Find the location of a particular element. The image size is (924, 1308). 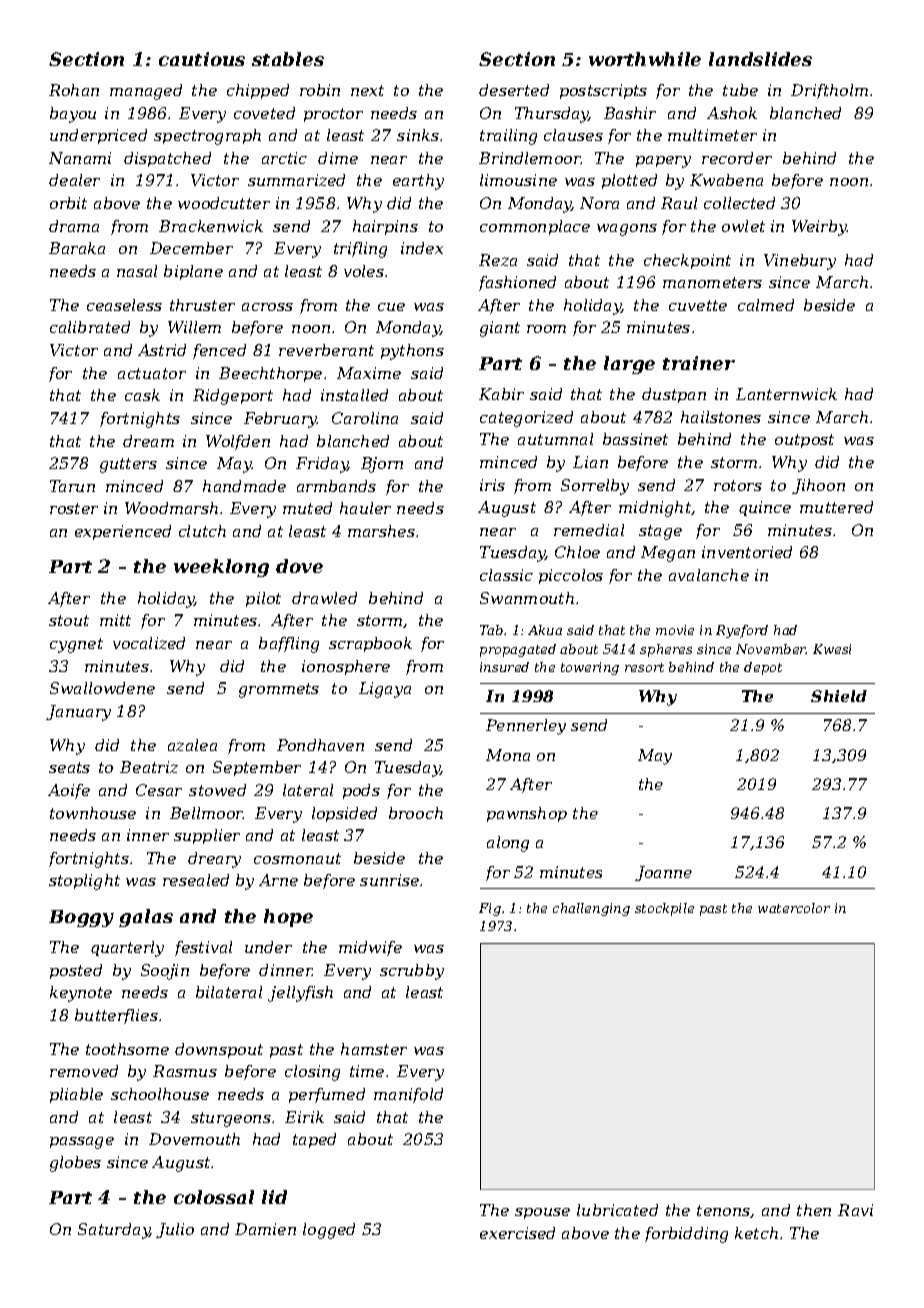

manifold is located at coordinates (408, 1095).
